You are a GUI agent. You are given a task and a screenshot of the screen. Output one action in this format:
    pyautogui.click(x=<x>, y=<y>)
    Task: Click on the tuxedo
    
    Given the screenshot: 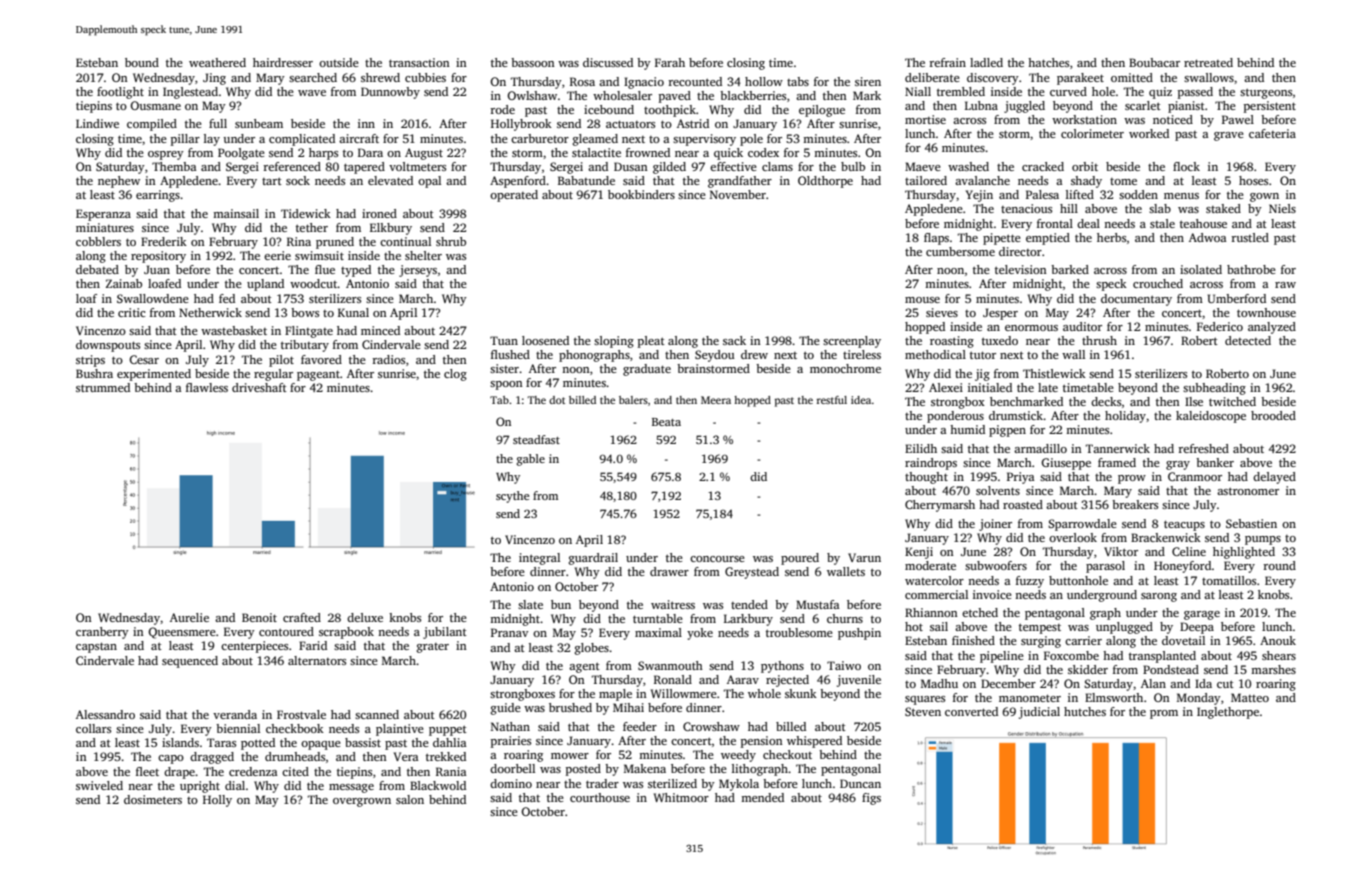 What is the action you would take?
    pyautogui.click(x=1000, y=340)
